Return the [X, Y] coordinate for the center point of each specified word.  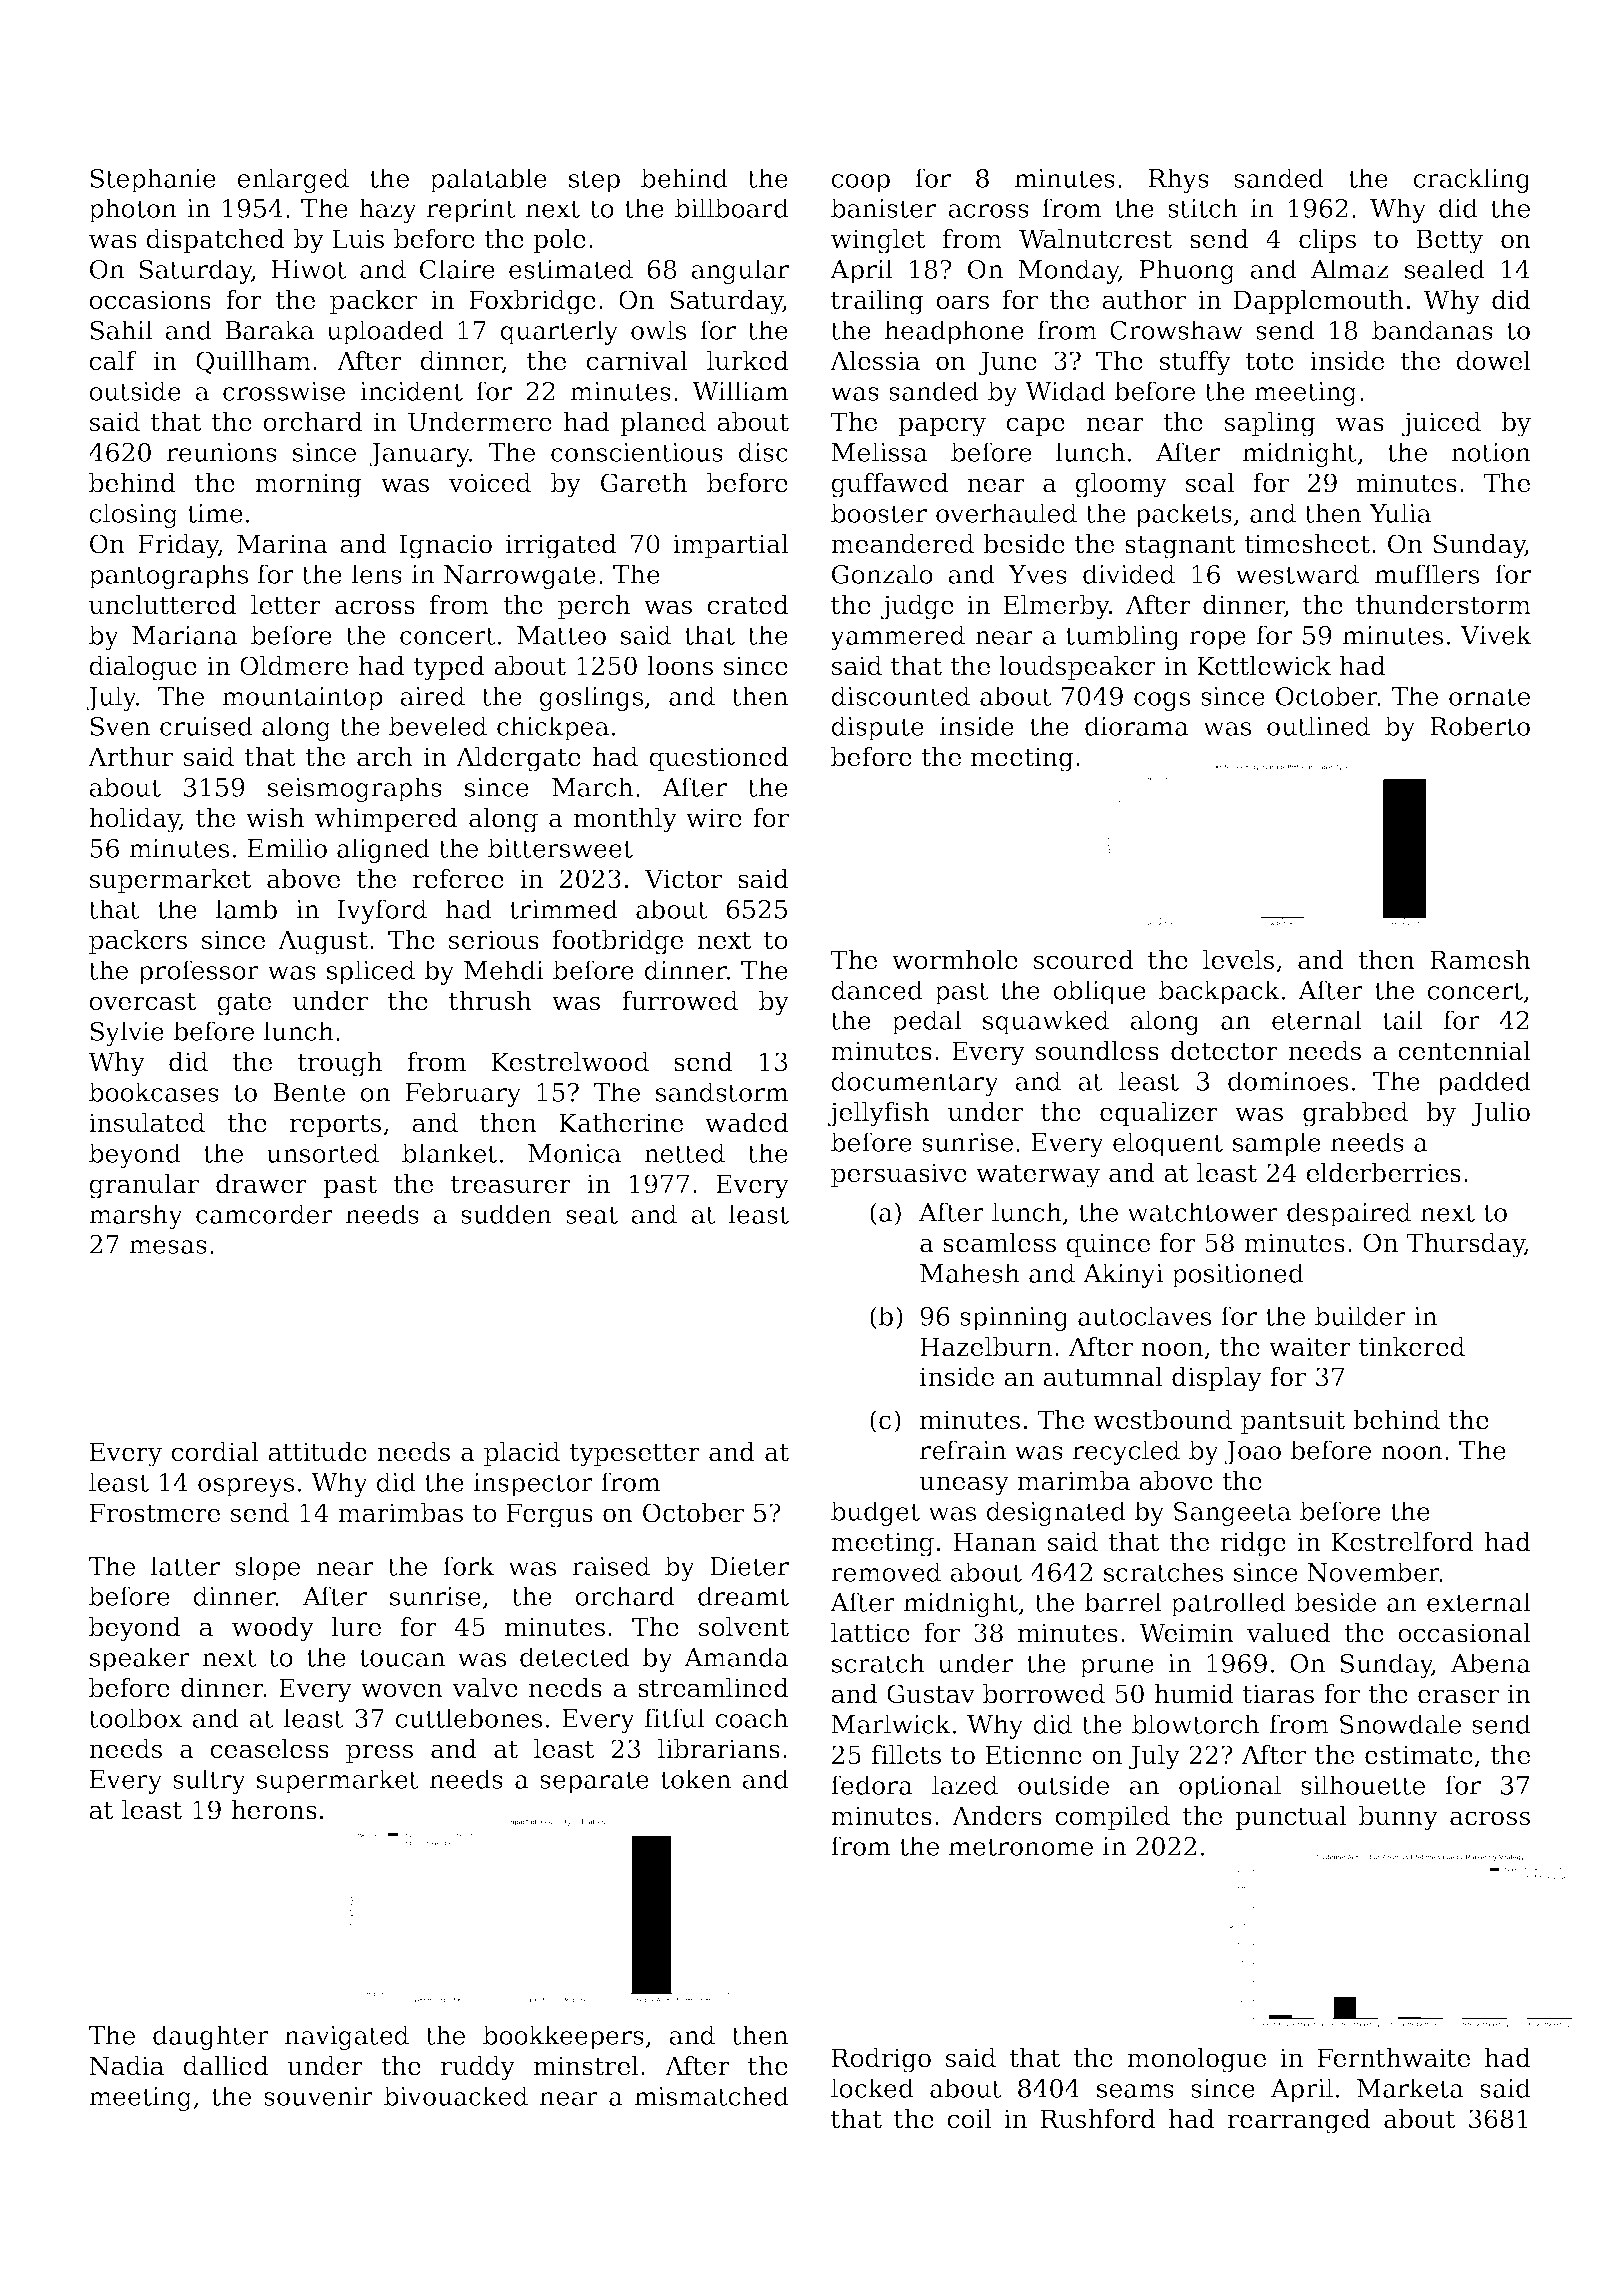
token [695, 1779]
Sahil [121, 330]
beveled [438, 726]
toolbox [135, 1718]
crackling [1472, 180]
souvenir [318, 2096]
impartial [731, 546]
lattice [870, 1633]
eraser [1458, 1696]
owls [658, 330]
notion [1491, 452]
